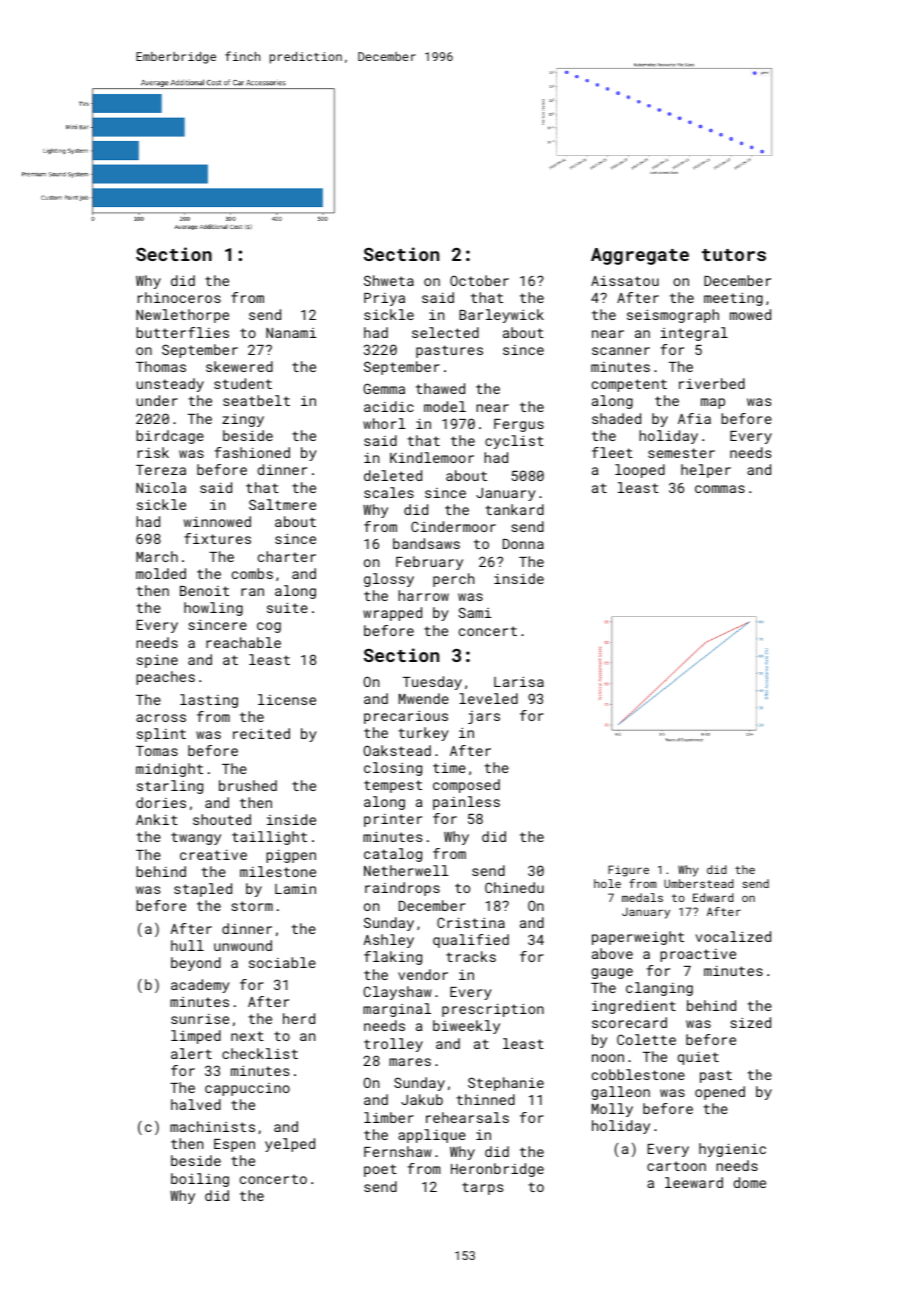 The height and width of the document is (1316, 908). I want to click on Aggregate, so click(640, 256).
